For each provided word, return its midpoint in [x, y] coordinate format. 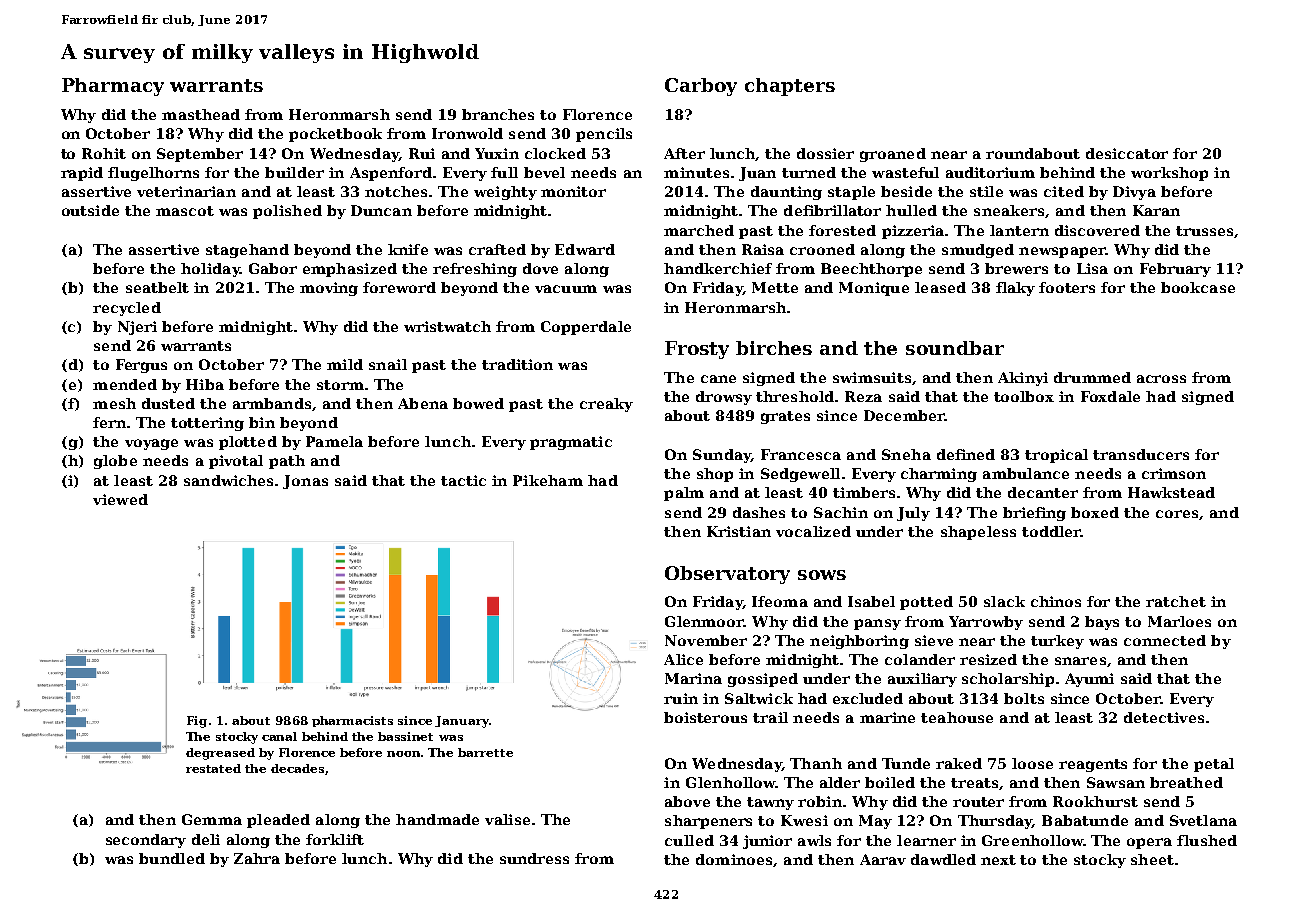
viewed [120, 499]
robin [820, 801]
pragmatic [571, 443]
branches [498, 114]
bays [1102, 623]
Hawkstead [1171, 492]
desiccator [1127, 153]
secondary [146, 841]
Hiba [205, 384]
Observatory [727, 575]
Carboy [701, 87]
